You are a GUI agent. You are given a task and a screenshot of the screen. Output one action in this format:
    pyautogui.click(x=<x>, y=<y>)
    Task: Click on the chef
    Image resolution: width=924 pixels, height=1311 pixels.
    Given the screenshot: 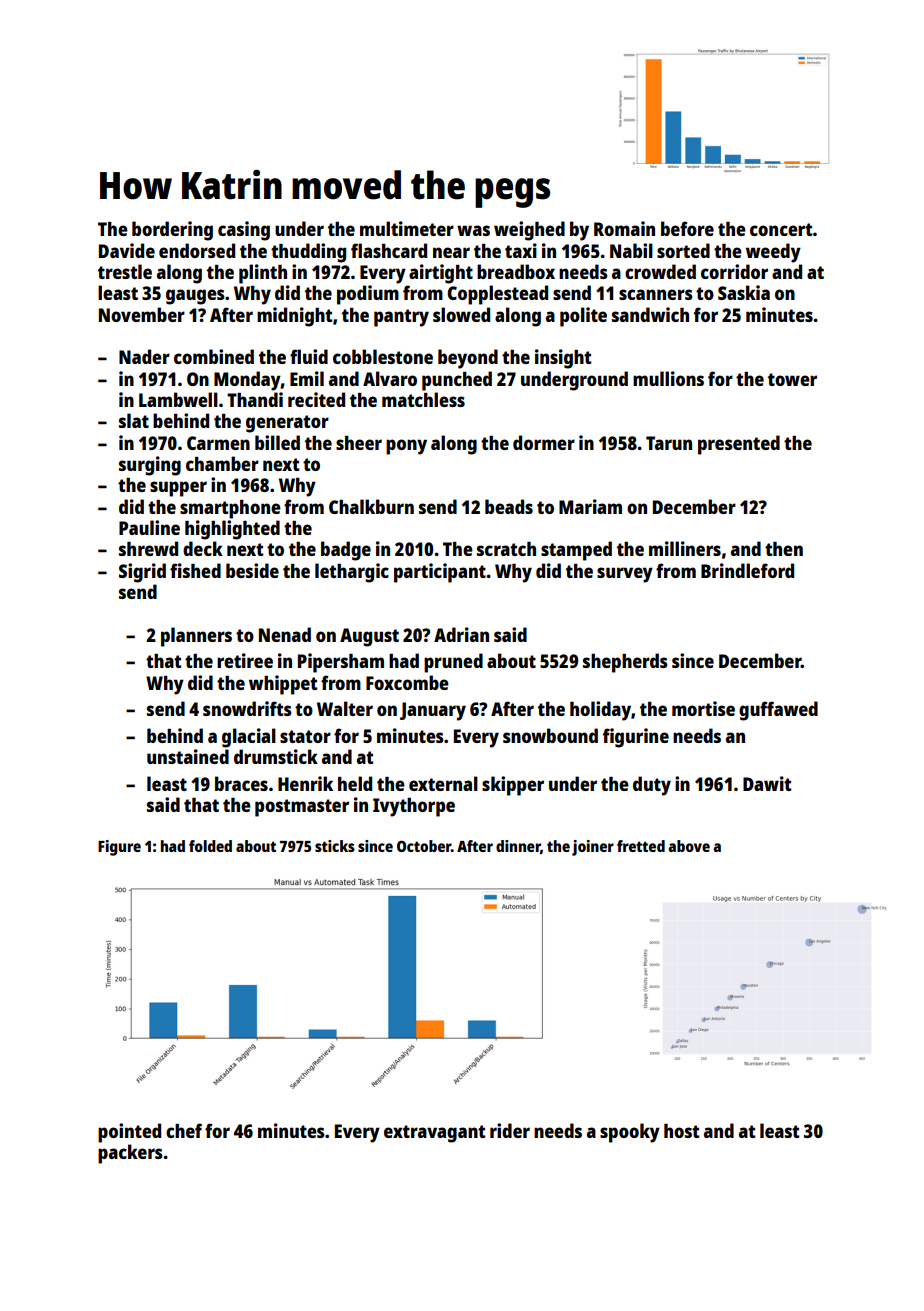 What is the action you would take?
    pyautogui.click(x=184, y=1130)
